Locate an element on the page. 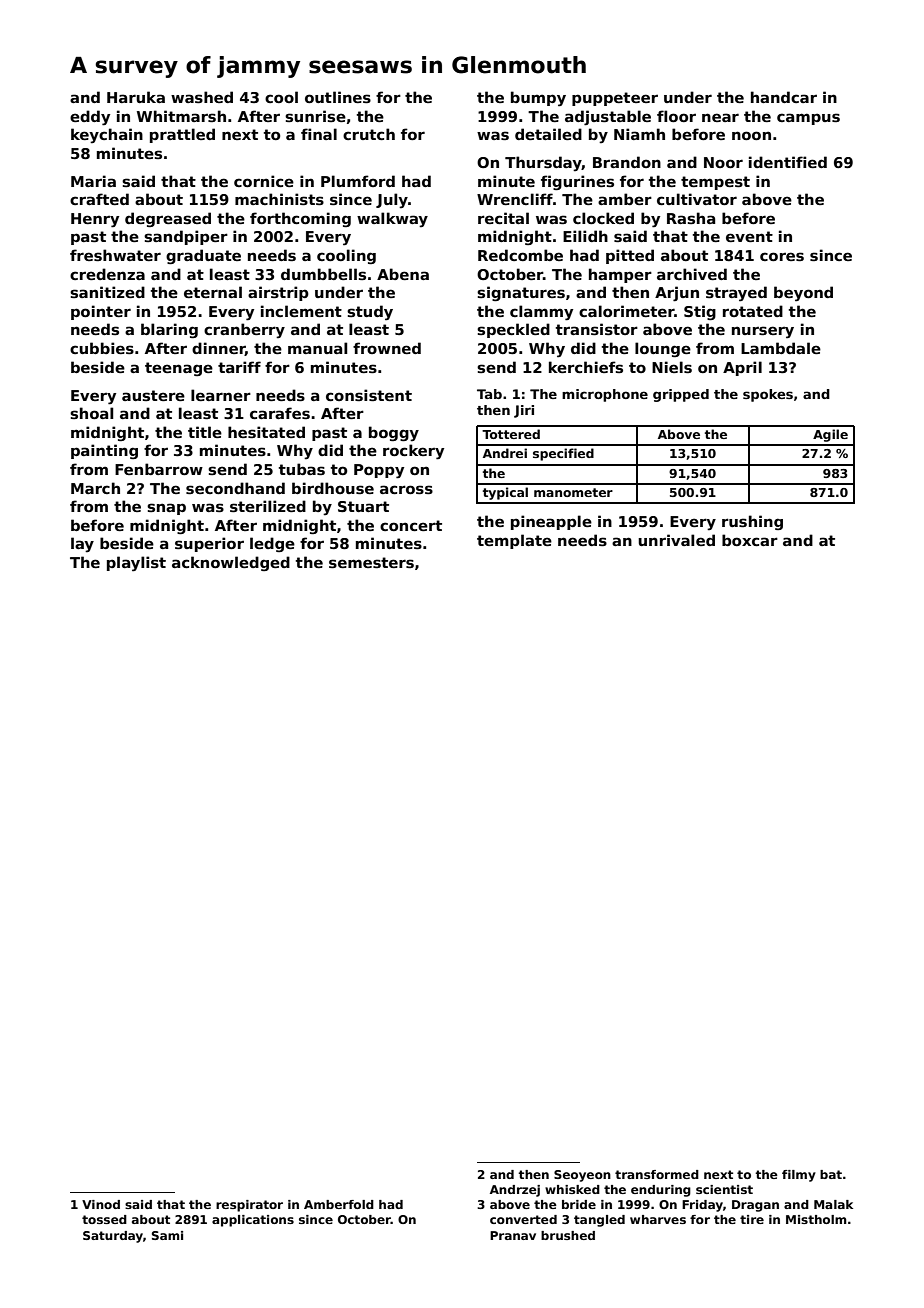 This document has width=924, height=1308. Vinod is located at coordinates (101, 1204).
